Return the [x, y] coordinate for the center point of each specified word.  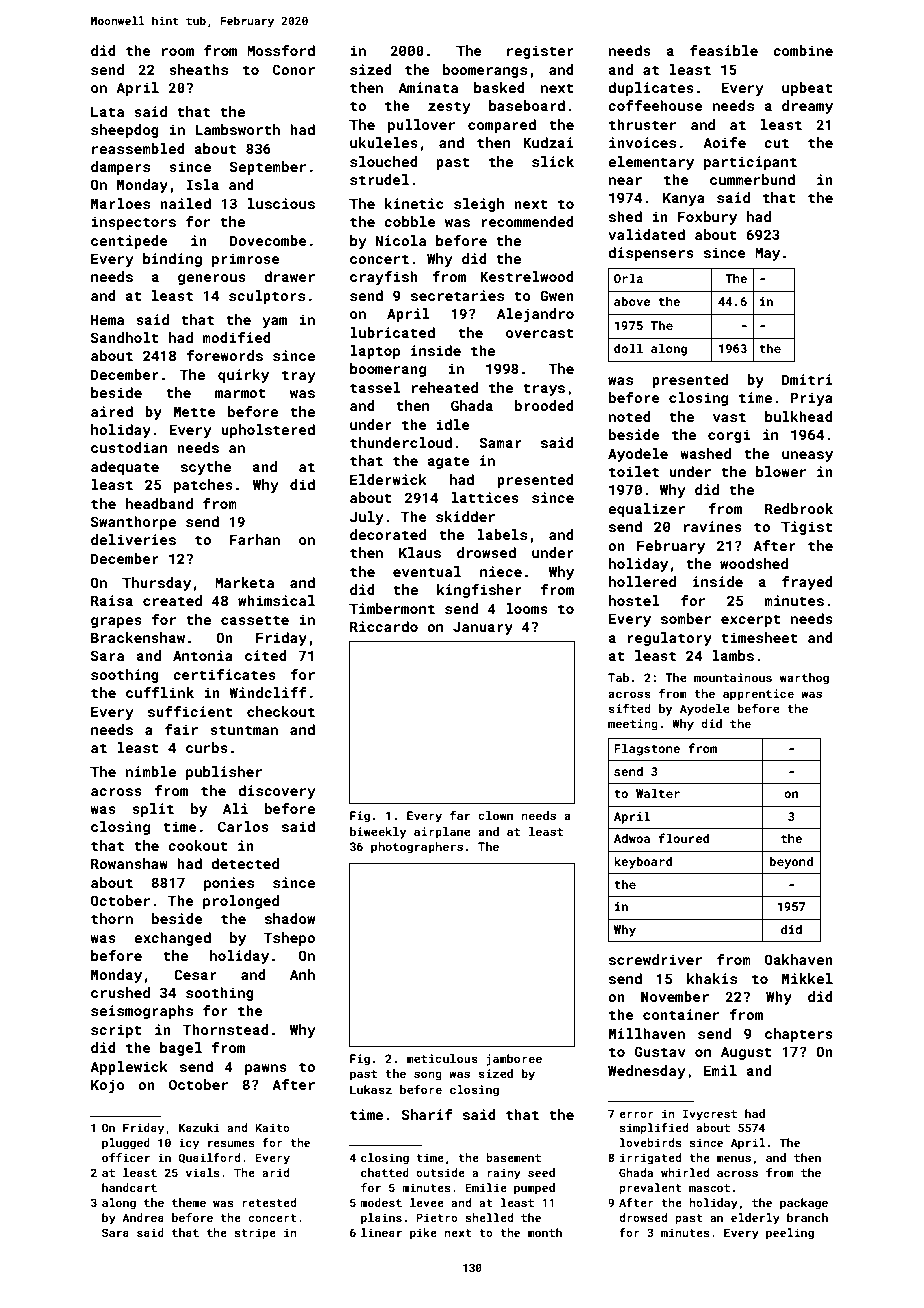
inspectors [133, 223]
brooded [544, 405]
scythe [206, 468]
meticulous [442, 1058]
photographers [417, 848]
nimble [151, 771]
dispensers [651, 254]
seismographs [142, 1012]
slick [553, 161]
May [767, 254]
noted [630, 416]
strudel [379, 179]
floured [684, 838]
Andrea [143, 1217]
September [268, 168]
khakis [712, 978]
